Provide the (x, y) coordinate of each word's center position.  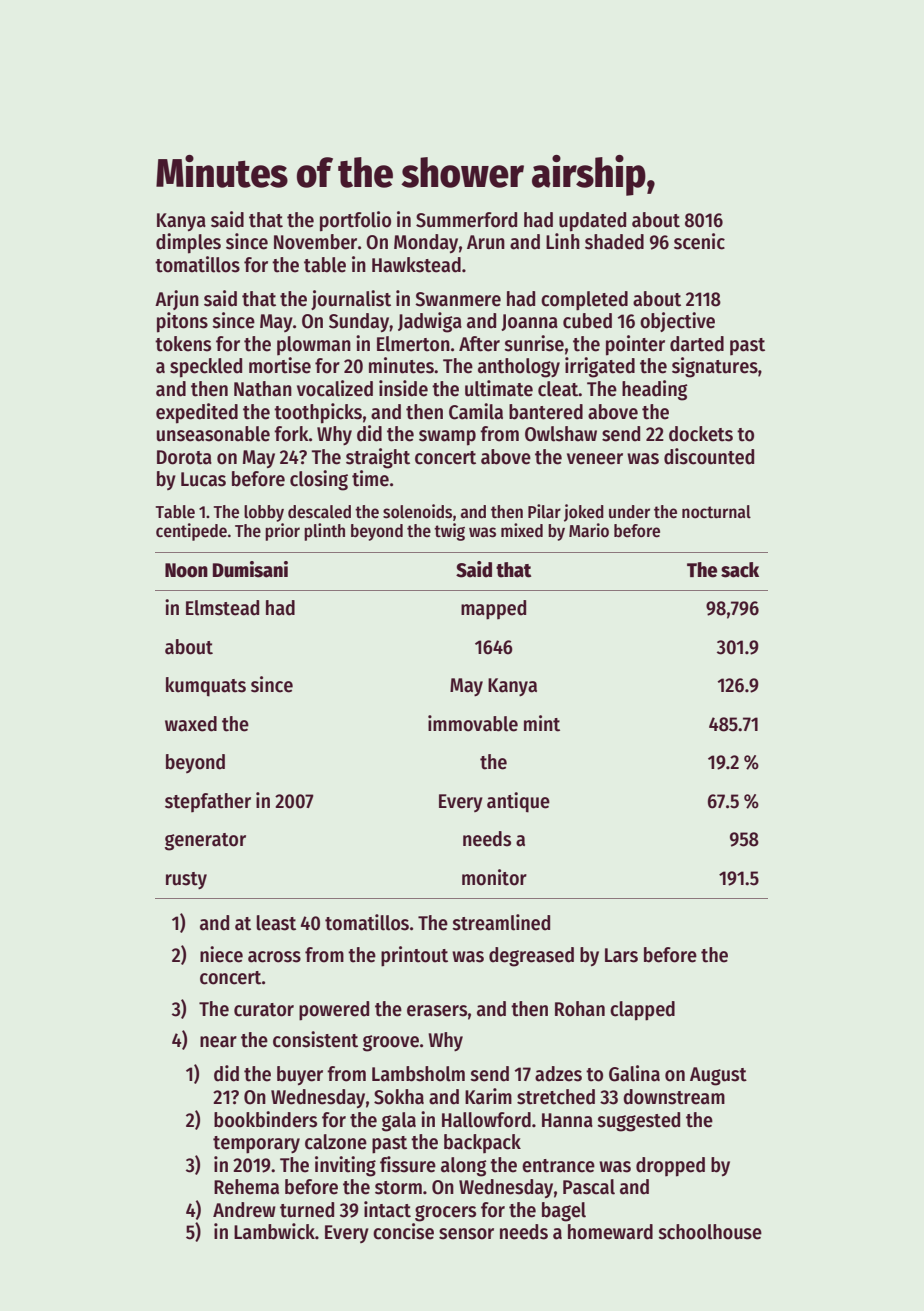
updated (592, 222)
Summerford (466, 220)
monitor (494, 877)
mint (542, 723)
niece (221, 954)
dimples (188, 243)
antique (518, 802)
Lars (621, 955)
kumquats (206, 687)
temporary (256, 1145)
